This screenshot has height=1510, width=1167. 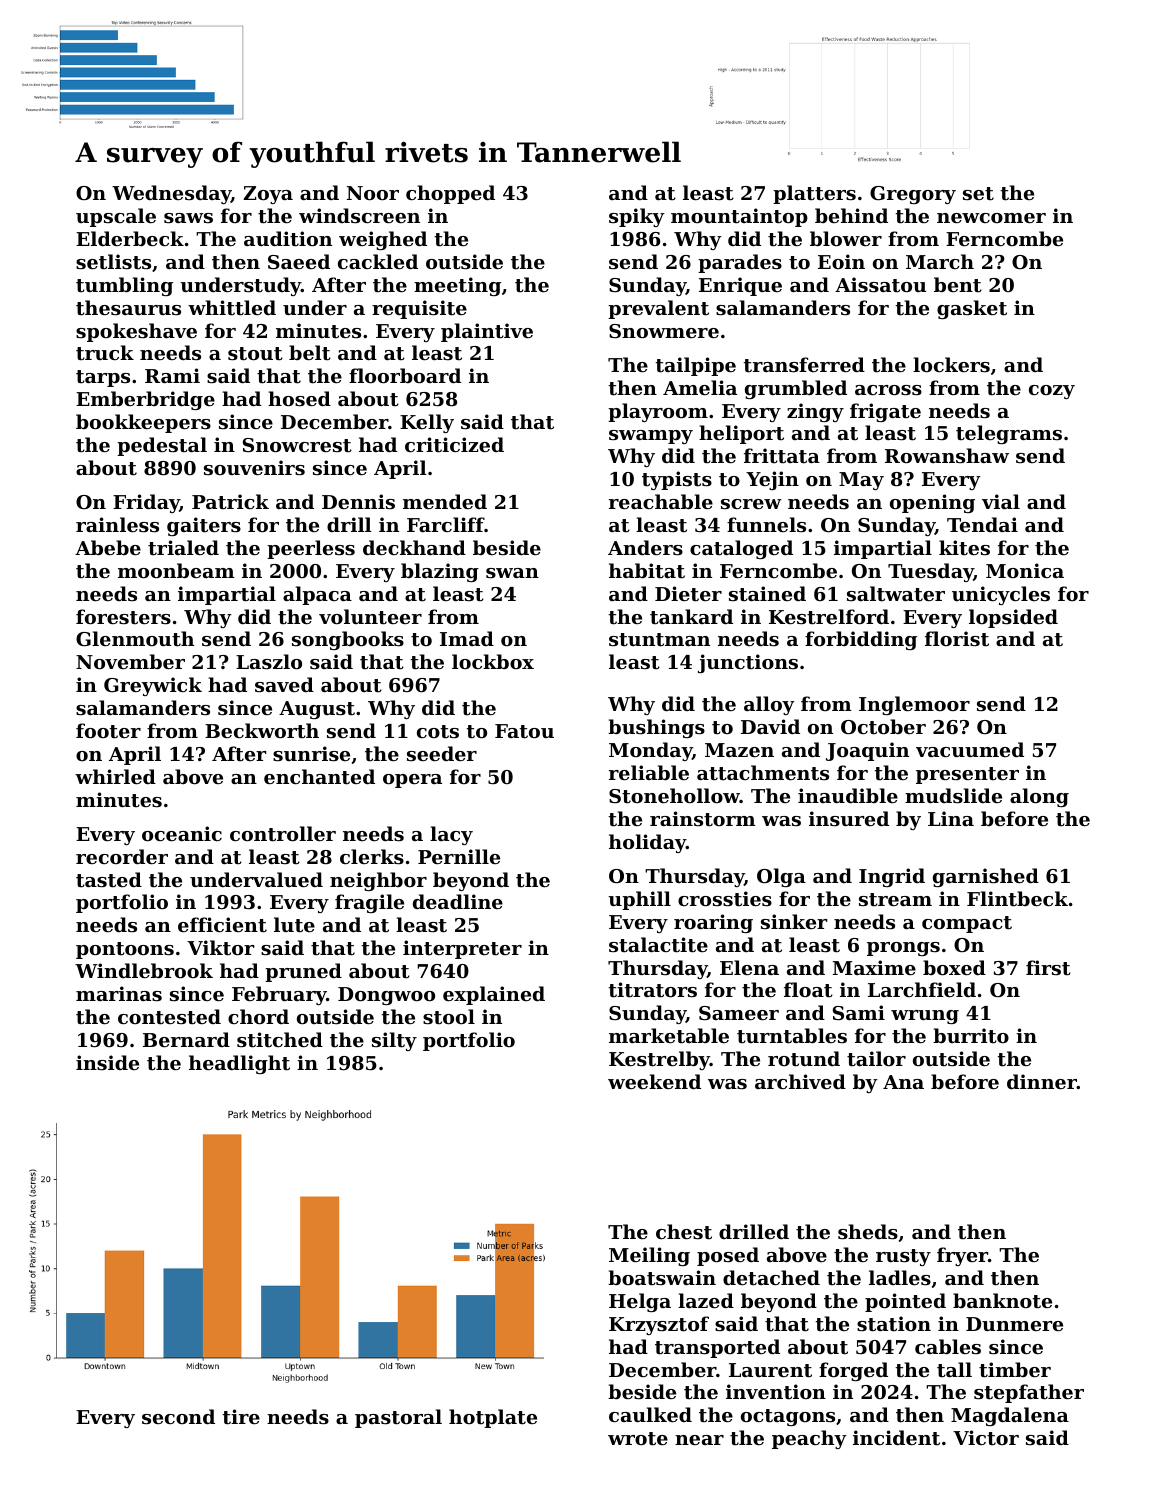 I want to click on Flintbeck, so click(x=1017, y=899).
